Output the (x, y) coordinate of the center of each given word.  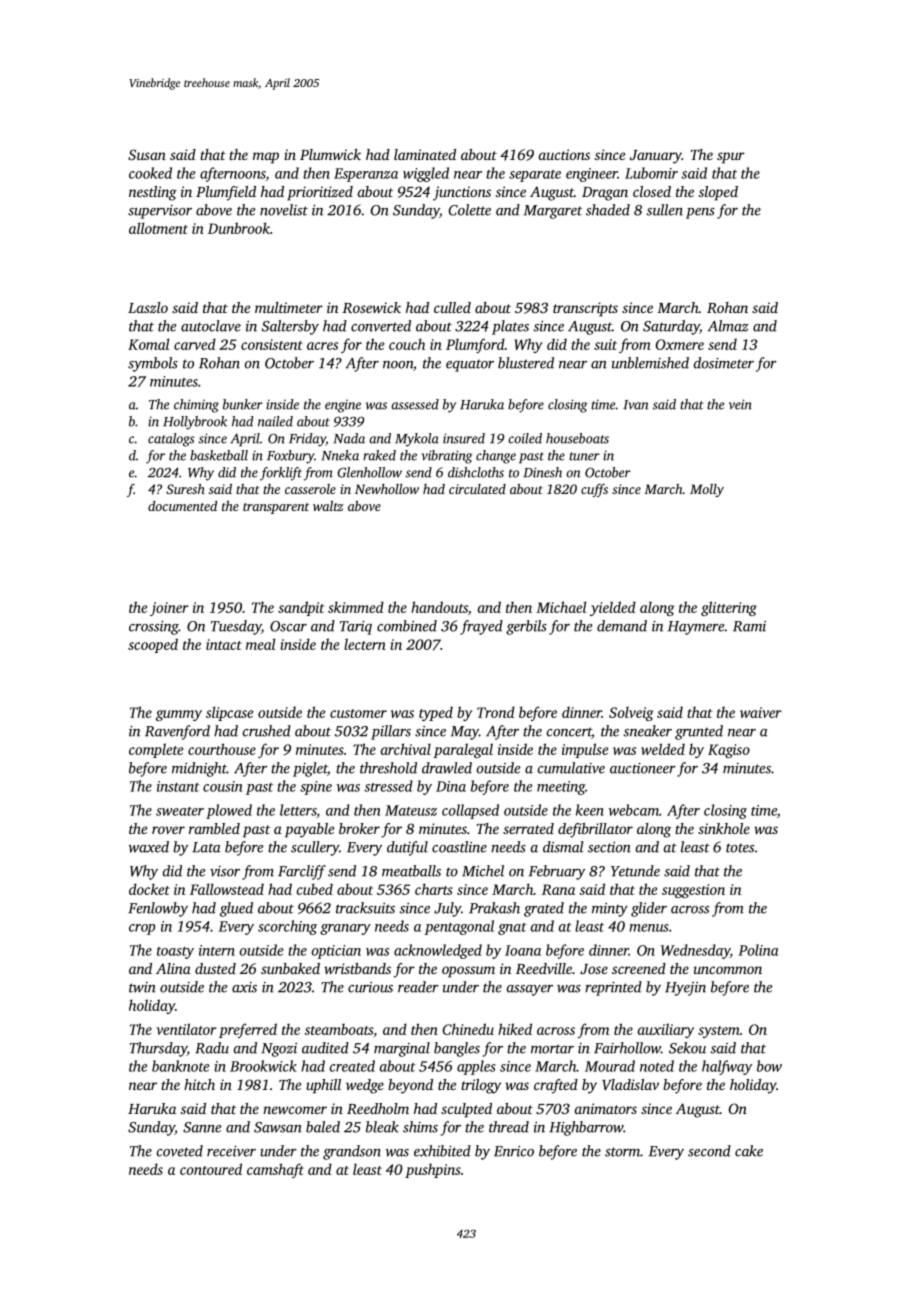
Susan (147, 154)
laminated (425, 154)
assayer (530, 990)
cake (749, 1151)
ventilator (187, 1029)
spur (731, 158)
